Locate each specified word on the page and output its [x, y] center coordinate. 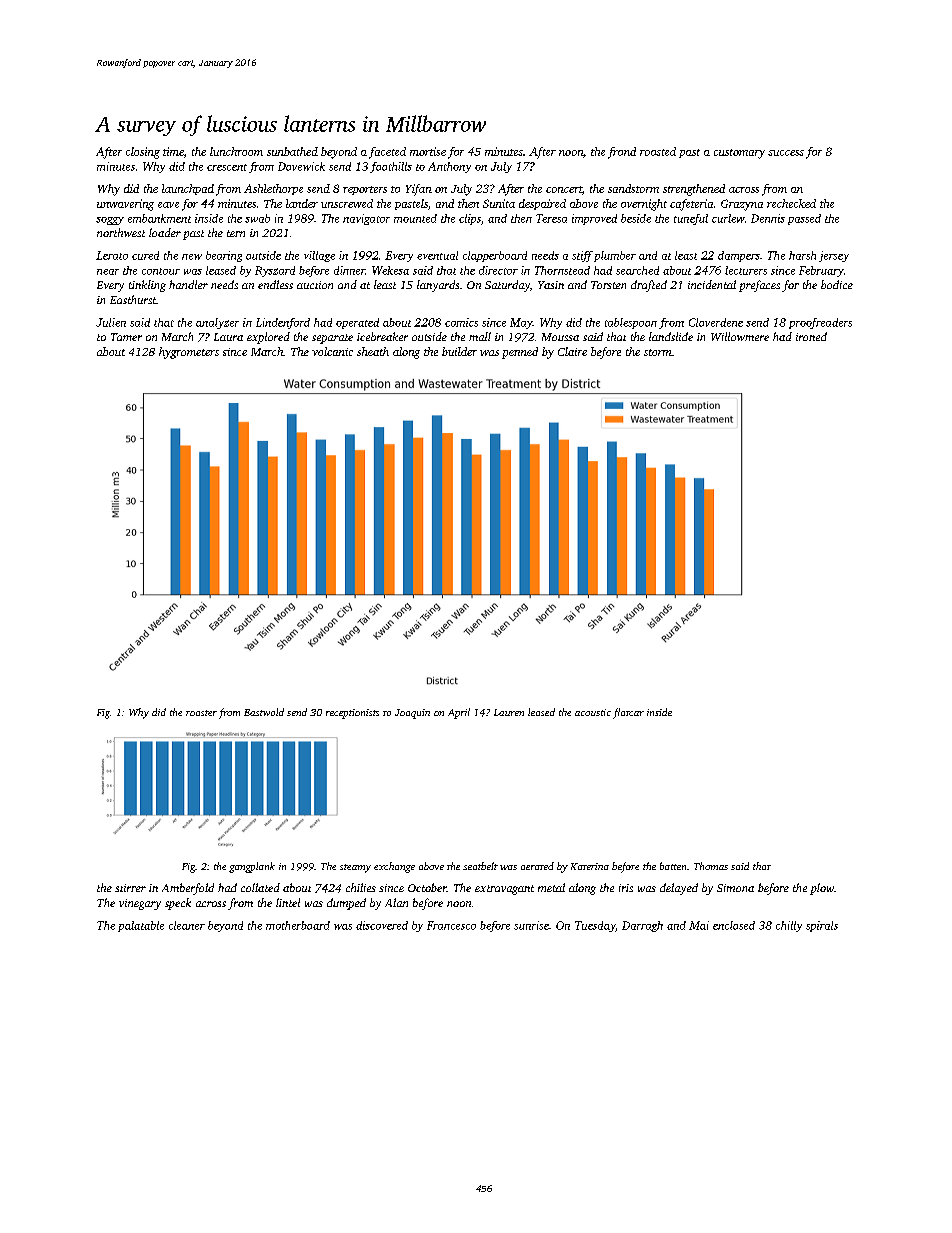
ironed [811, 336]
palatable [141, 926]
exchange [394, 867]
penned [520, 353]
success [786, 153]
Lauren [509, 712]
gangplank [252, 867]
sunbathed [292, 151]
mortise [428, 151]
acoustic [593, 712]
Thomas [711, 866]
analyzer [217, 323]
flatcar [628, 713]
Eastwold [264, 712]
